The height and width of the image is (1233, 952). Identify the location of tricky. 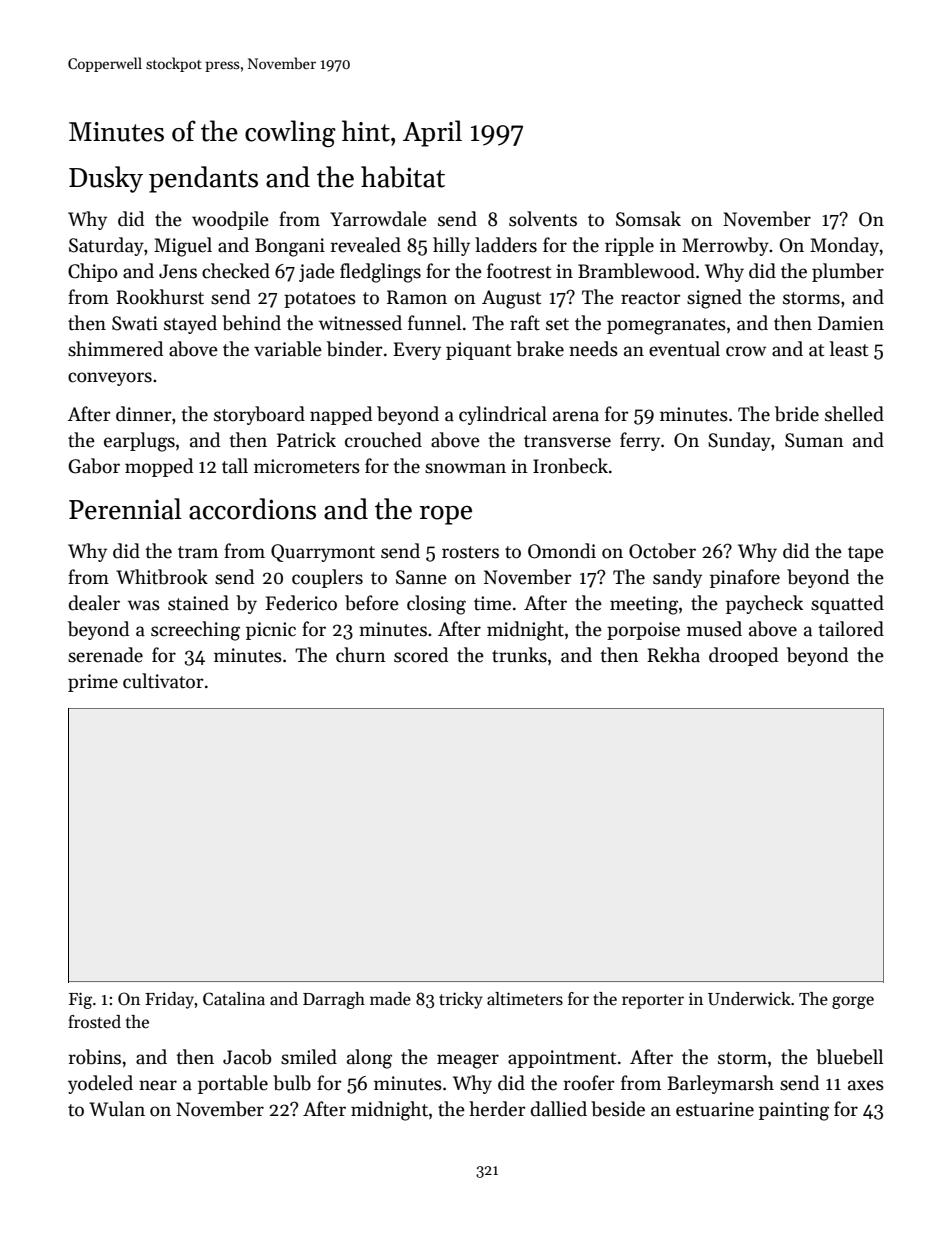
(461, 1000).
